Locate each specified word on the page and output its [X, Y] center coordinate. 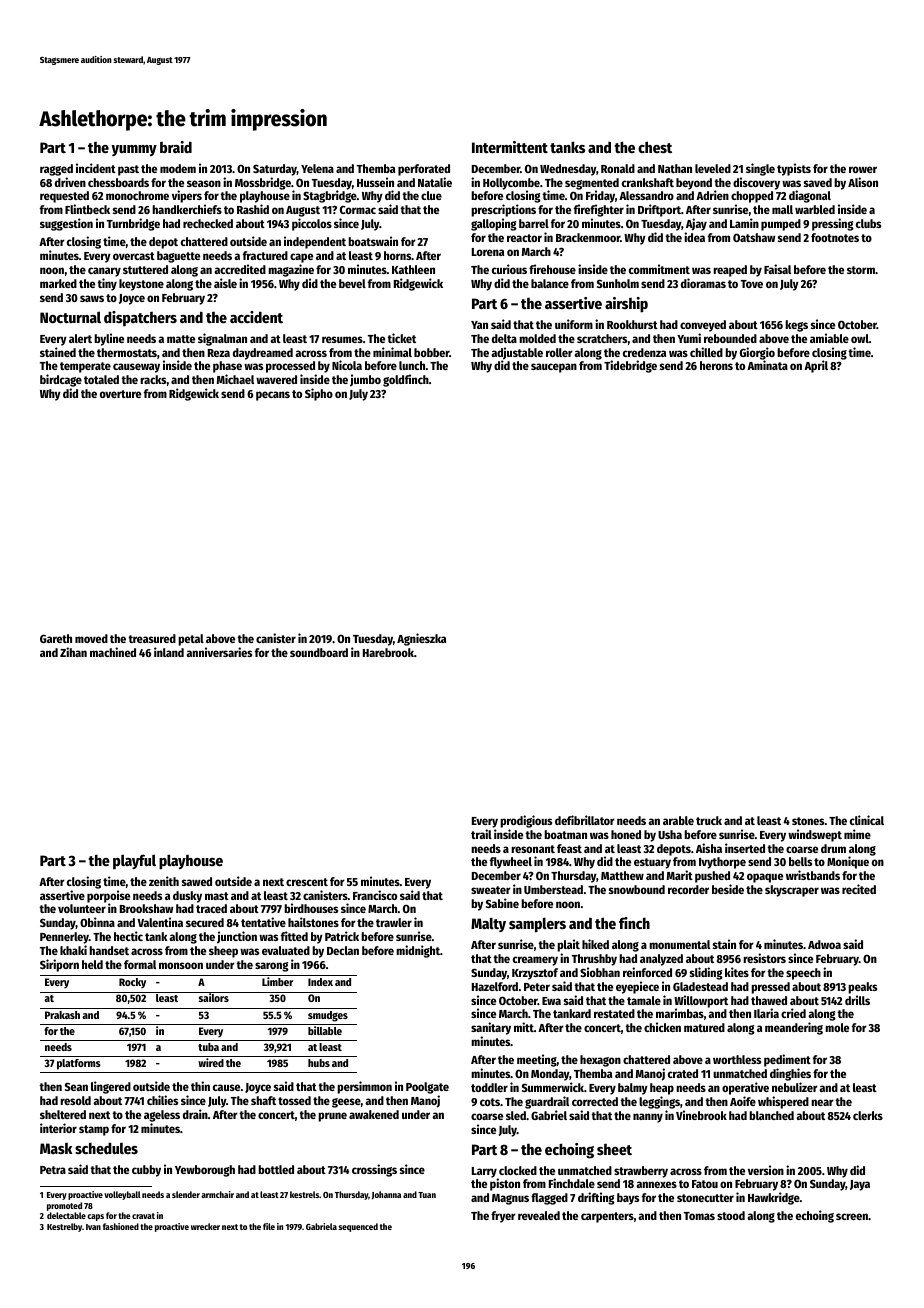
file [269, 1226]
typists [794, 169]
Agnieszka [421, 639]
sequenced [358, 1227]
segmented [592, 184]
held [92, 964]
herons [716, 365]
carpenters [607, 1217]
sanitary [491, 1028]
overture [120, 394]
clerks [868, 1115]
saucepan [554, 368]
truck [709, 820]
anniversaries [219, 652]
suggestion [66, 224]
